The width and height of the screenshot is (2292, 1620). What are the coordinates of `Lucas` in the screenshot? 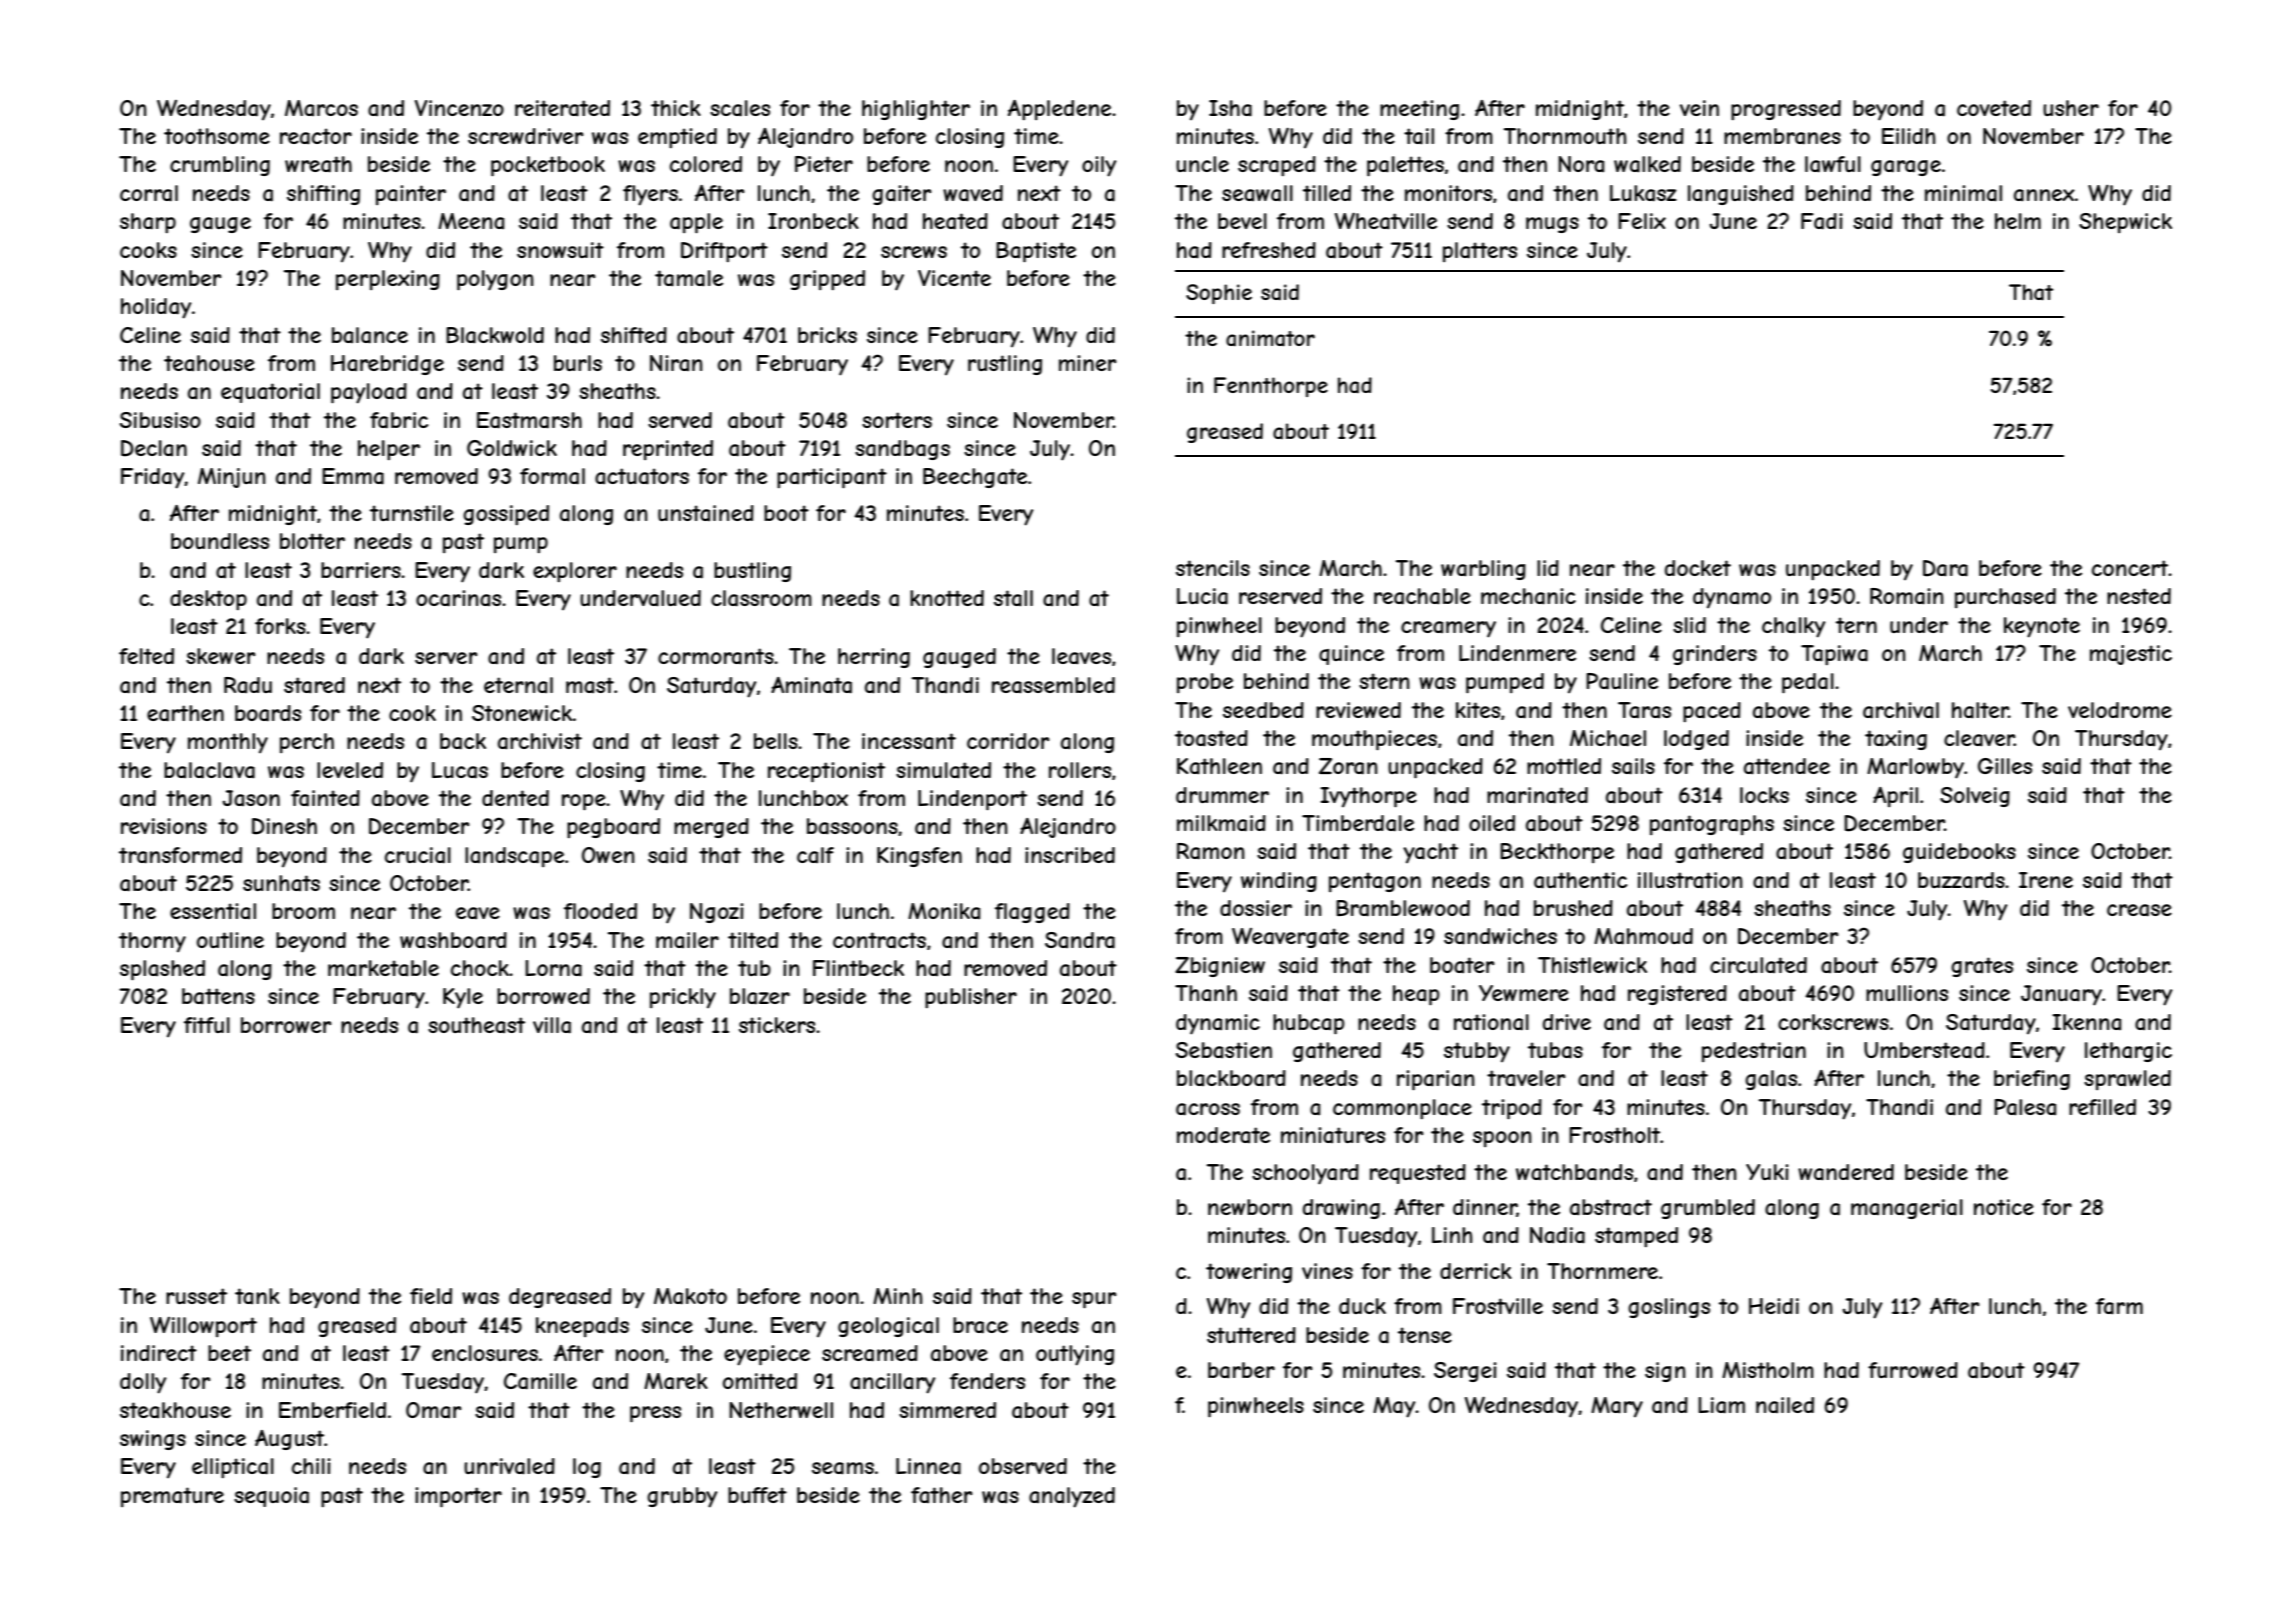 It's located at (460, 770).
